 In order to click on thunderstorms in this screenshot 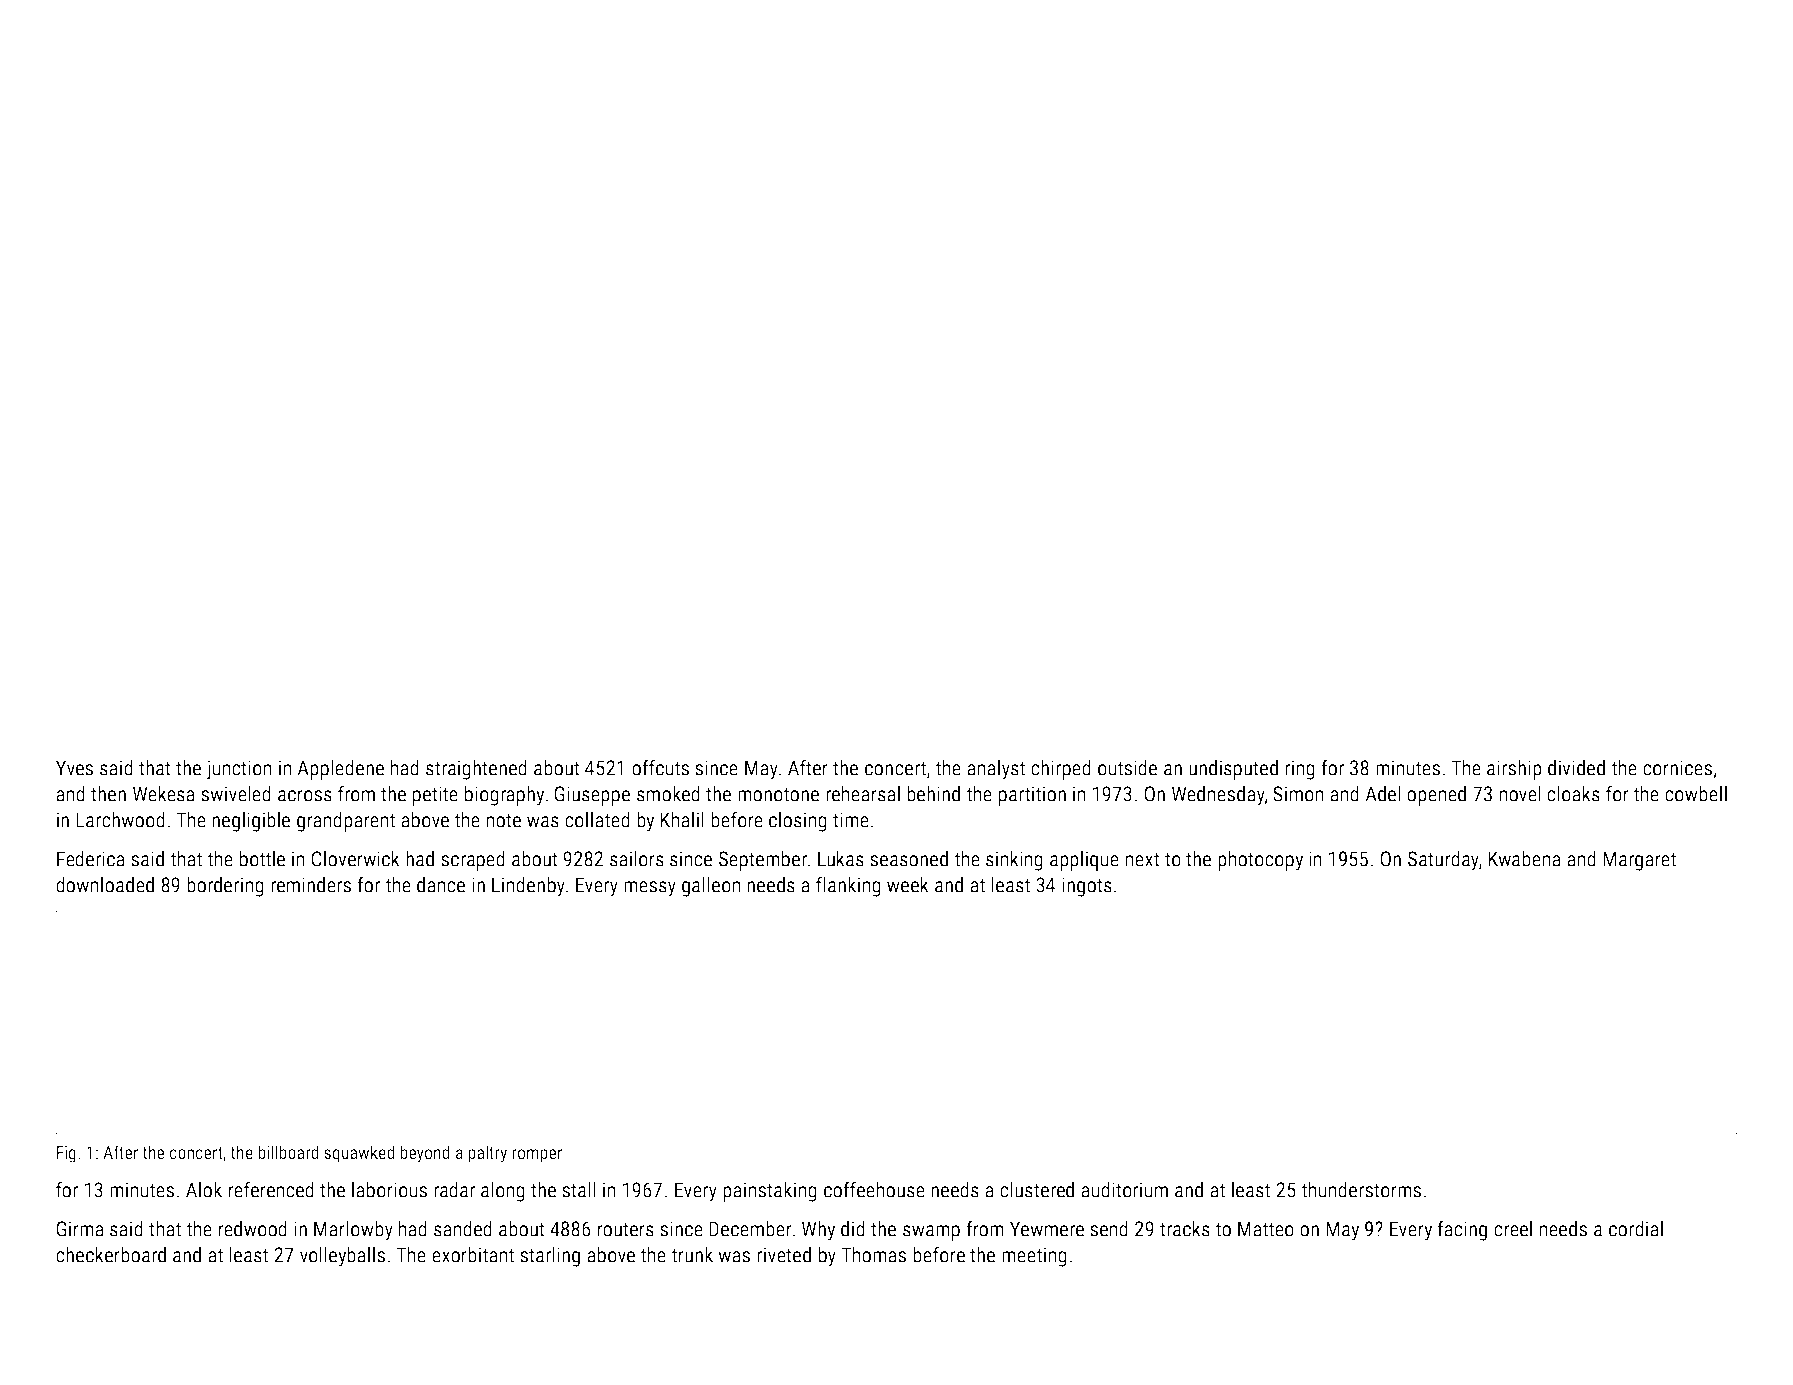, I will do `click(1361, 1190)`.
